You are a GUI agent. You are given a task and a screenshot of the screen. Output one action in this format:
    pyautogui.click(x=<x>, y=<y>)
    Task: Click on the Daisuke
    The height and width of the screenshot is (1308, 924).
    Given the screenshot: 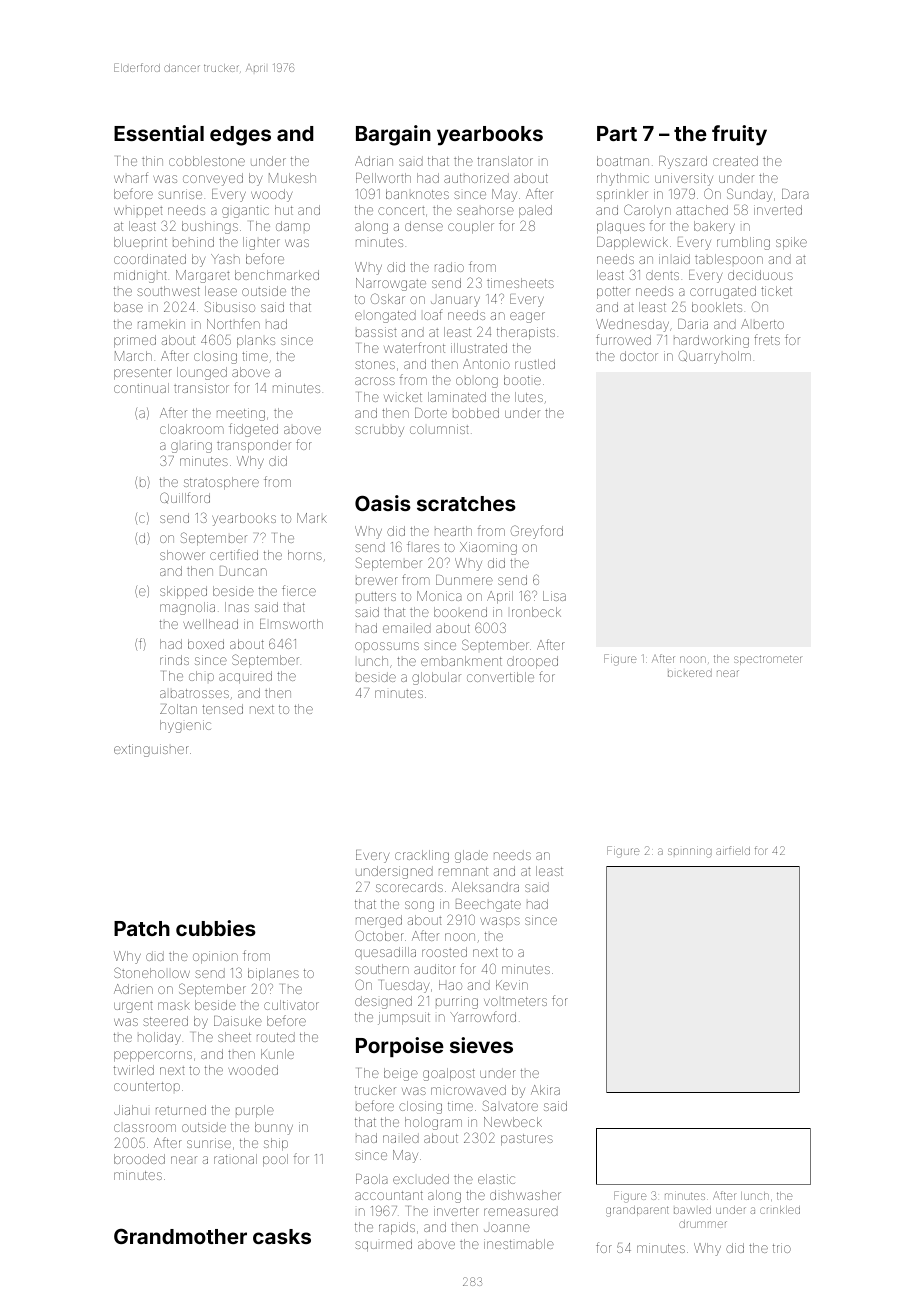 What is the action you would take?
    pyautogui.click(x=238, y=1021)
